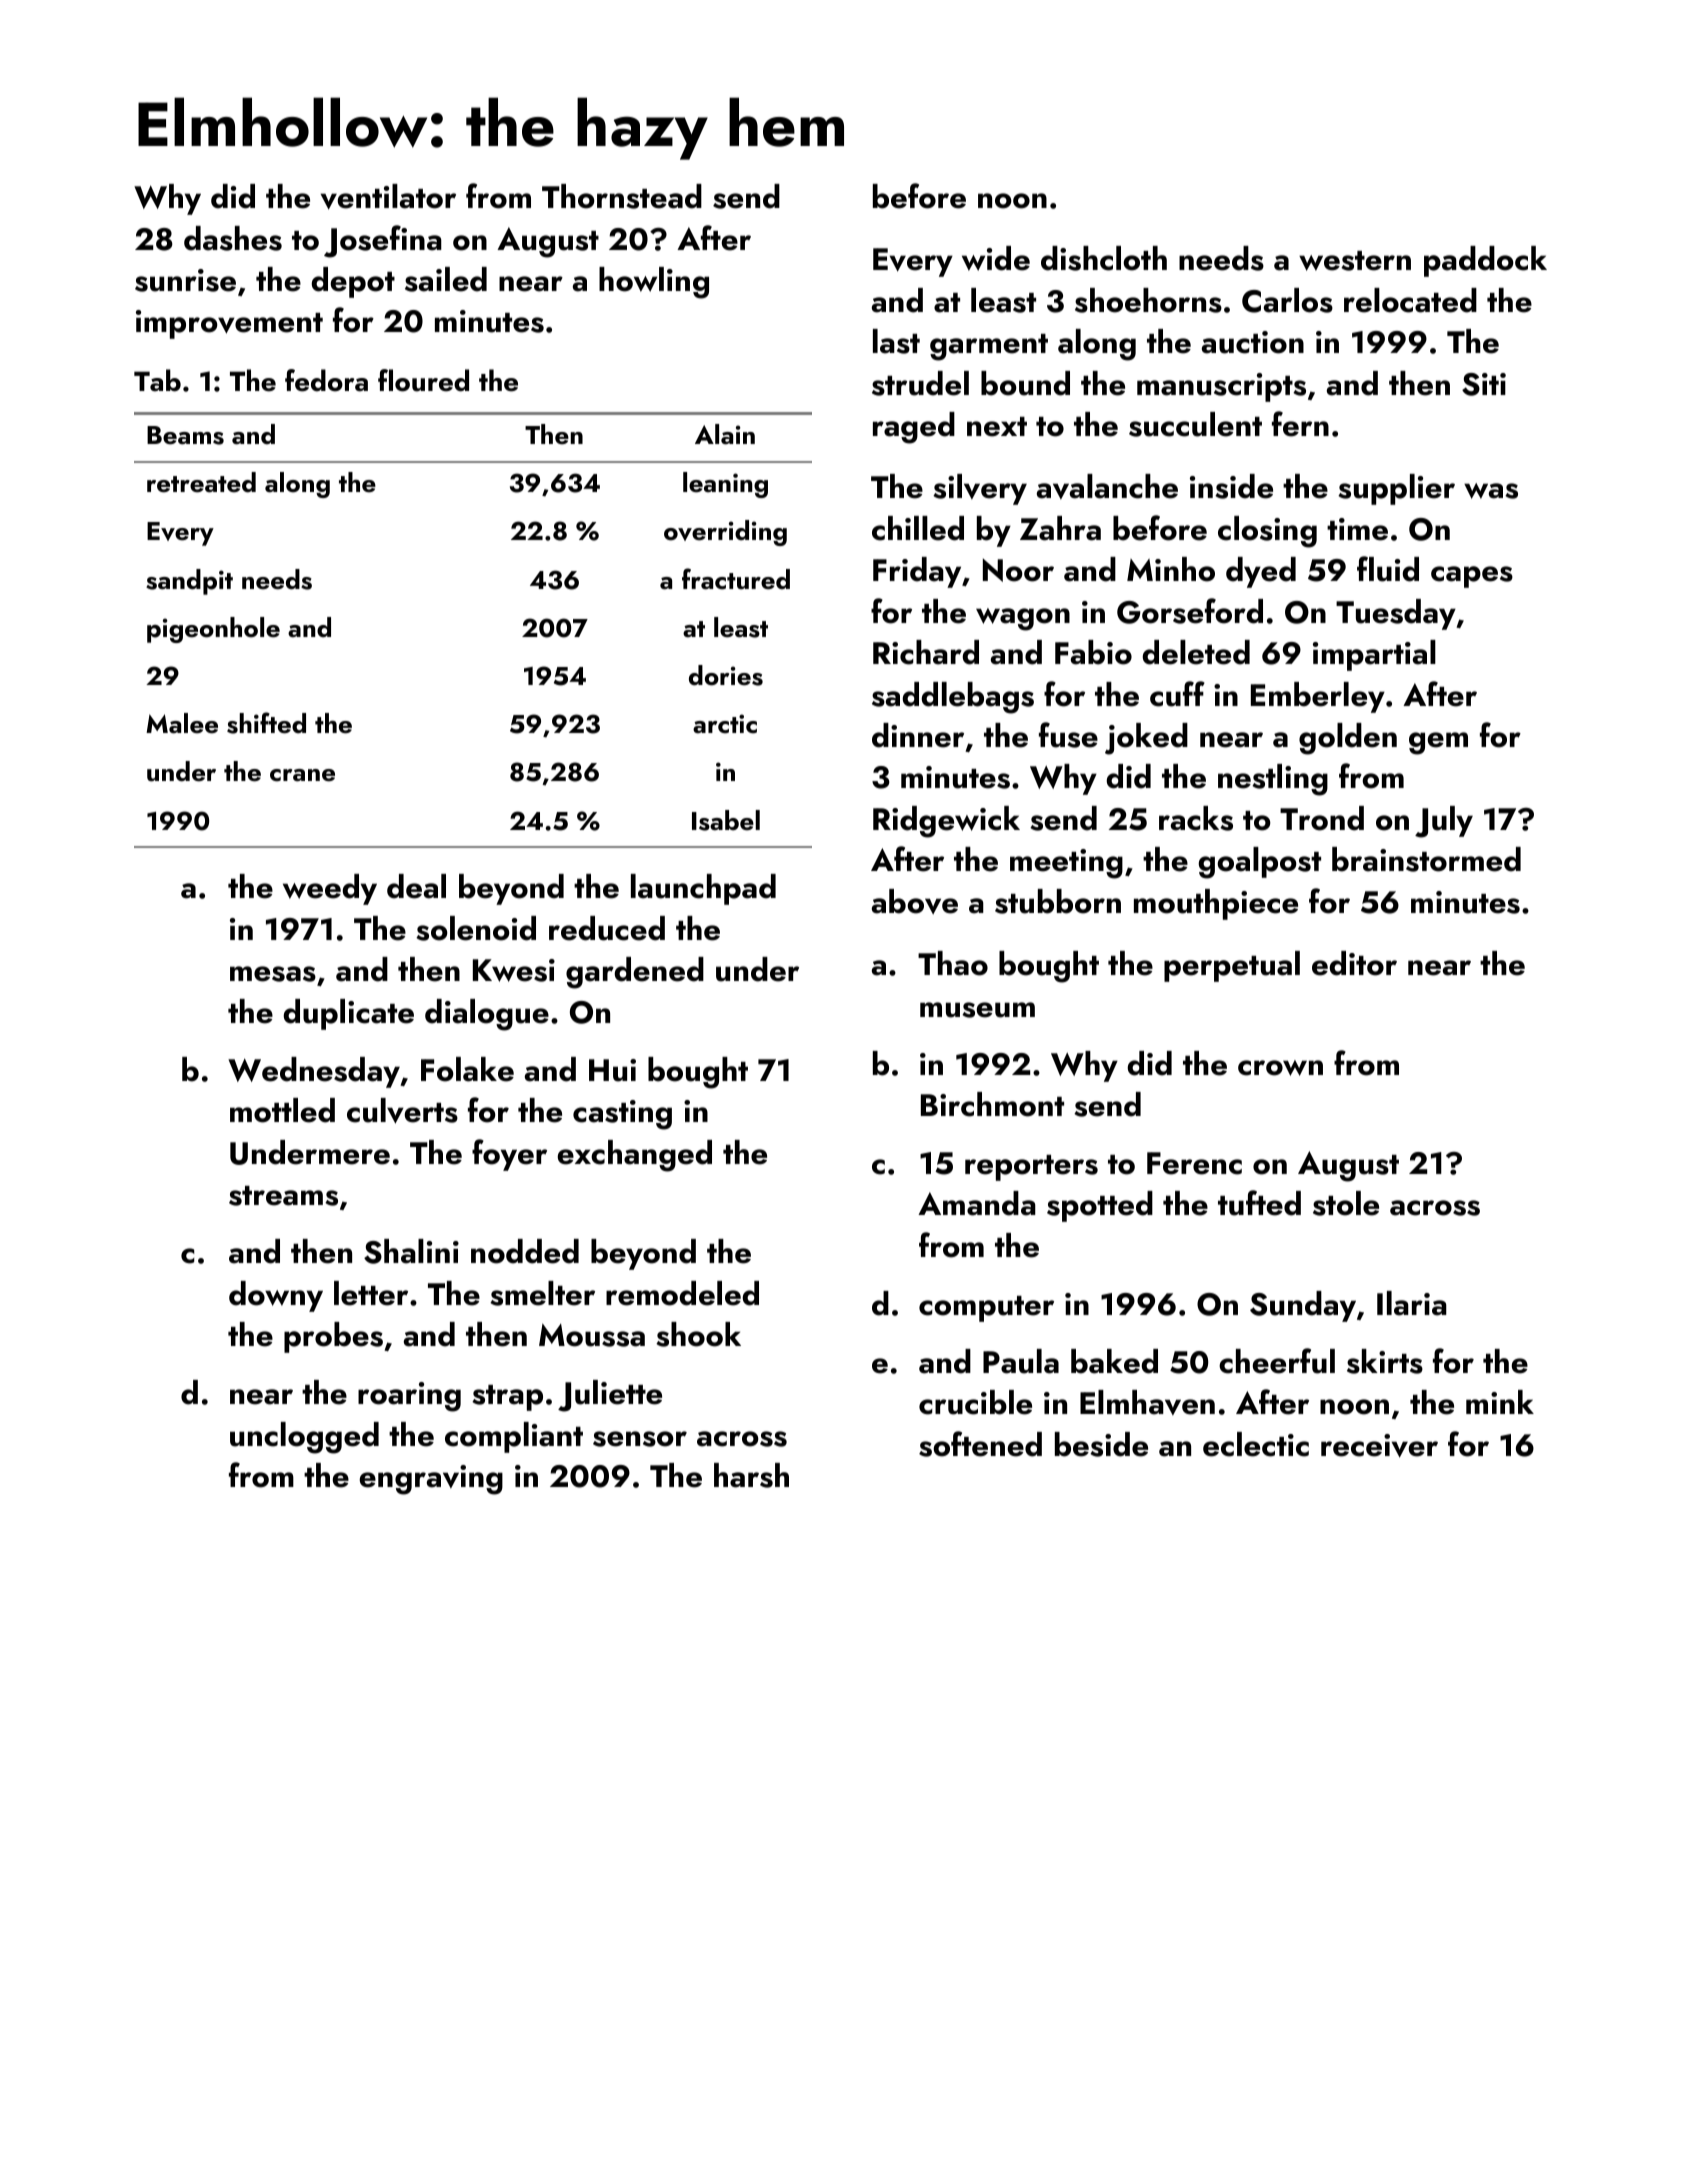  I want to click on editor, so click(1354, 963).
